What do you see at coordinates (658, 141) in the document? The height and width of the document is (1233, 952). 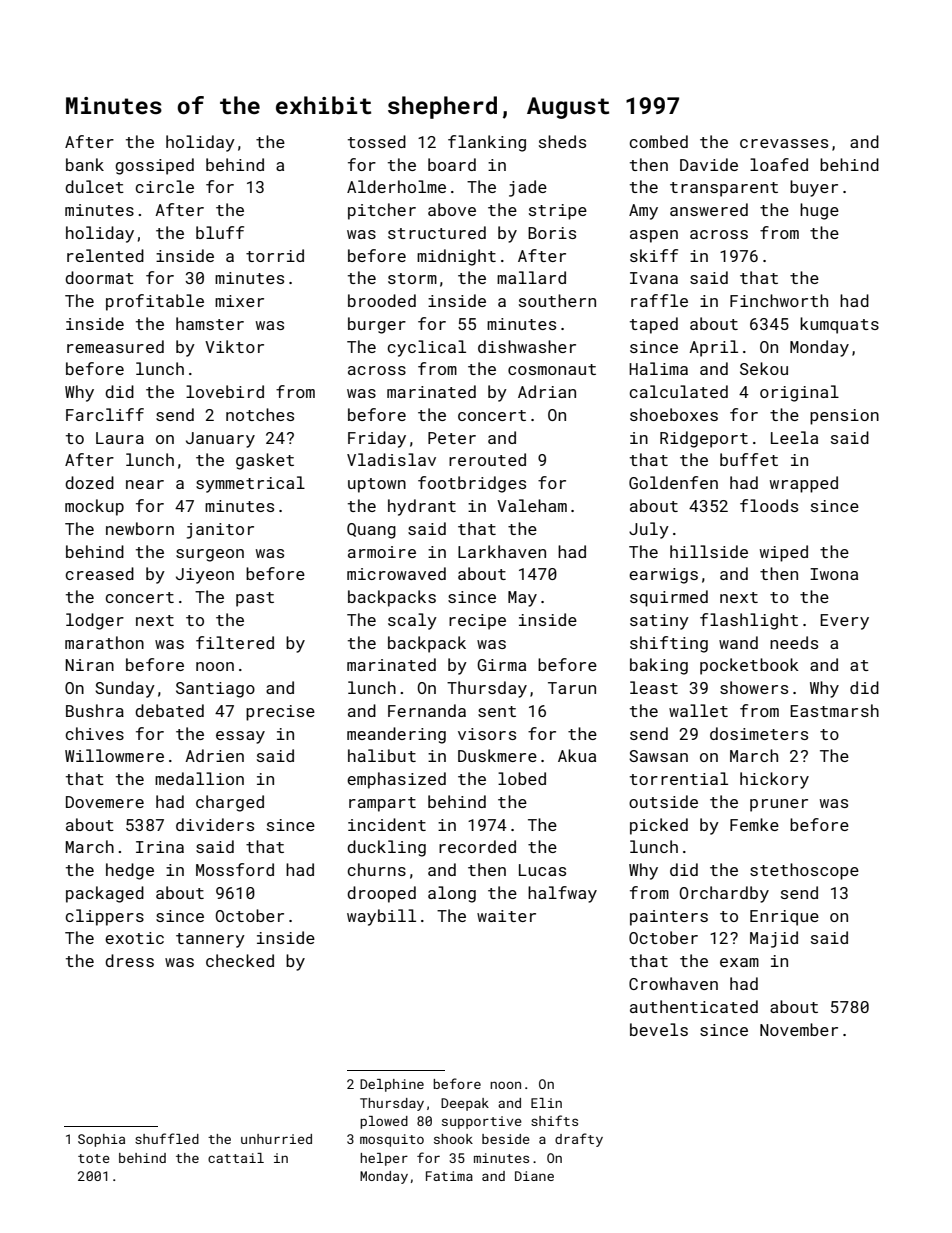 I see `combed` at bounding box center [658, 141].
